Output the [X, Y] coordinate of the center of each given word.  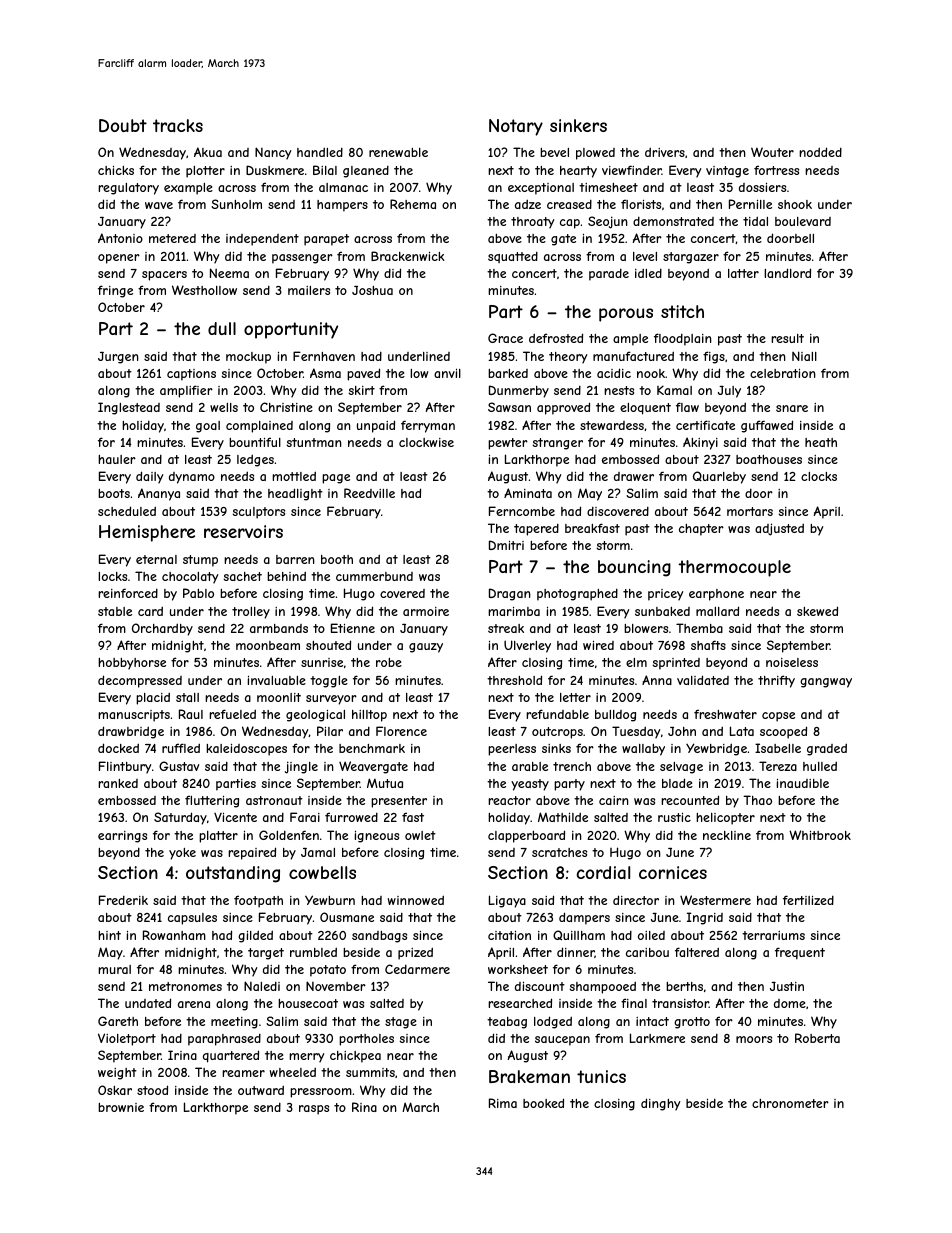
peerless [512, 750]
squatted [513, 257]
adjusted [779, 529]
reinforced [128, 593]
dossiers [762, 187]
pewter [508, 444]
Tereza [778, 766]
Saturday [180, 818]
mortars [750, 511]
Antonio [120, 238]
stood [152, 1090]
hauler [117, 459]
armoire [426, 611]
